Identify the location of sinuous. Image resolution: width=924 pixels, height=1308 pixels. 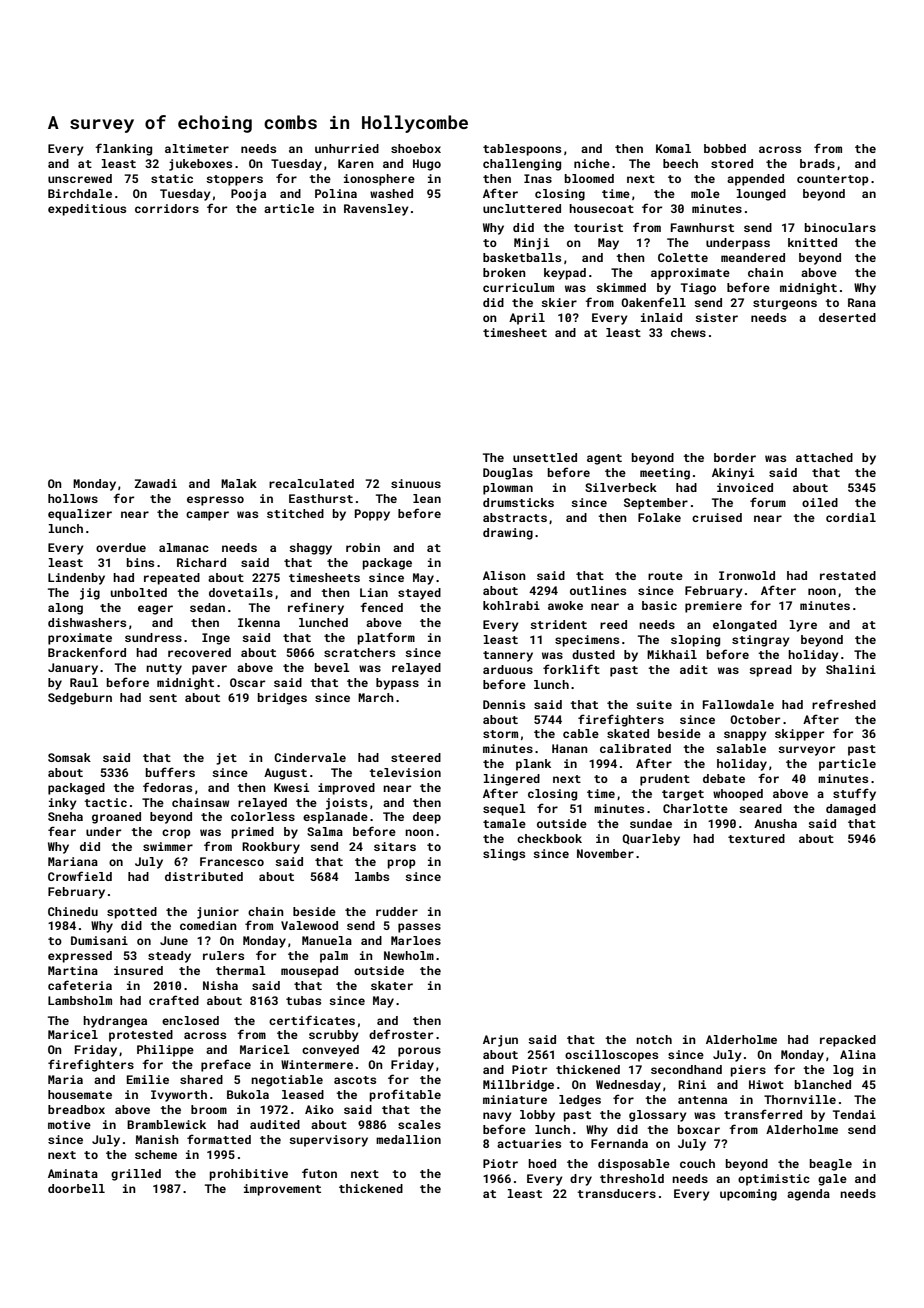
(416, 483).
